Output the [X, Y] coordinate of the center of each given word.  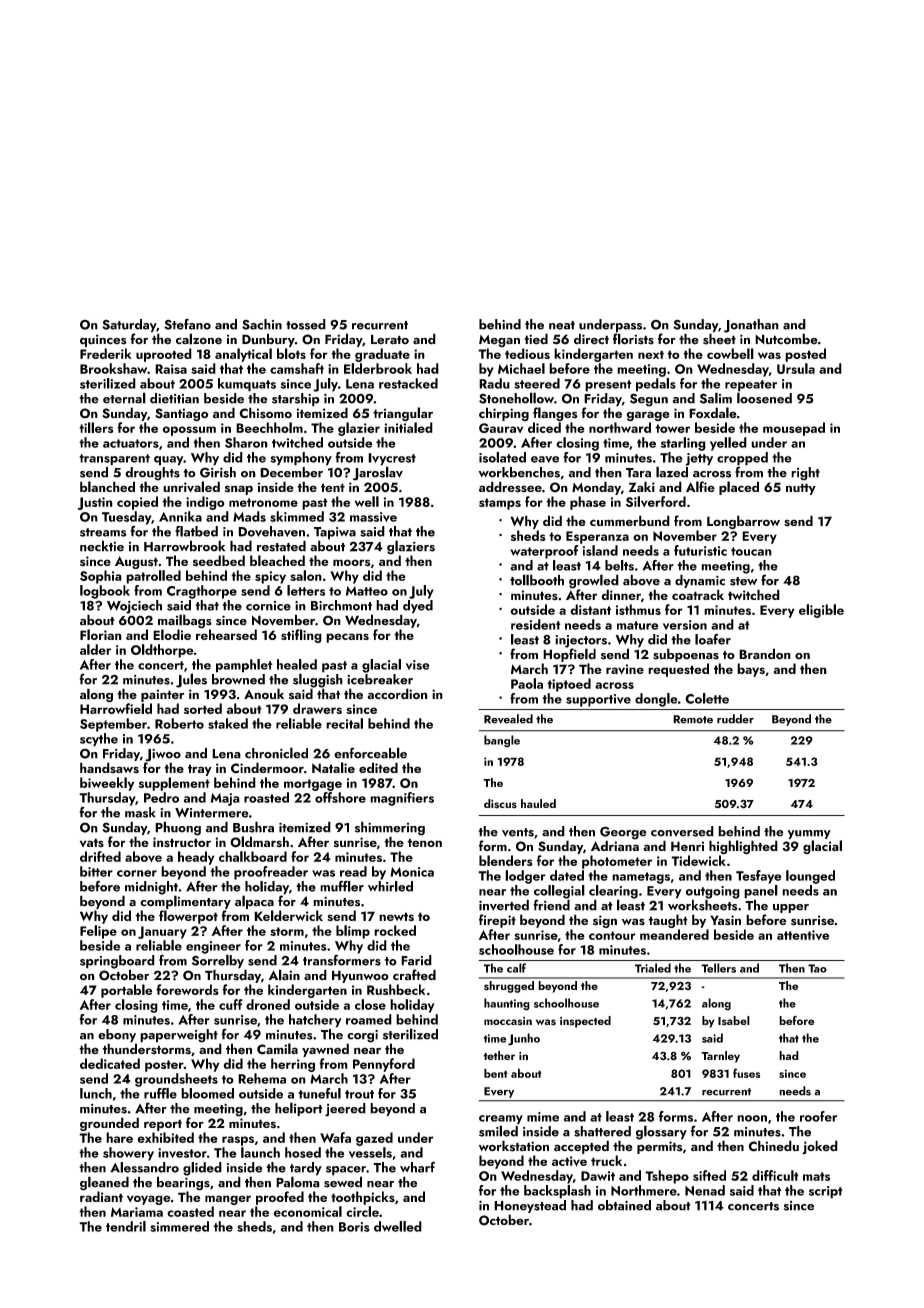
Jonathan [751, 326]
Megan [499, 341]
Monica [412, 872]
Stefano [187, 324]
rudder [735, 719]
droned [268, 1004]
